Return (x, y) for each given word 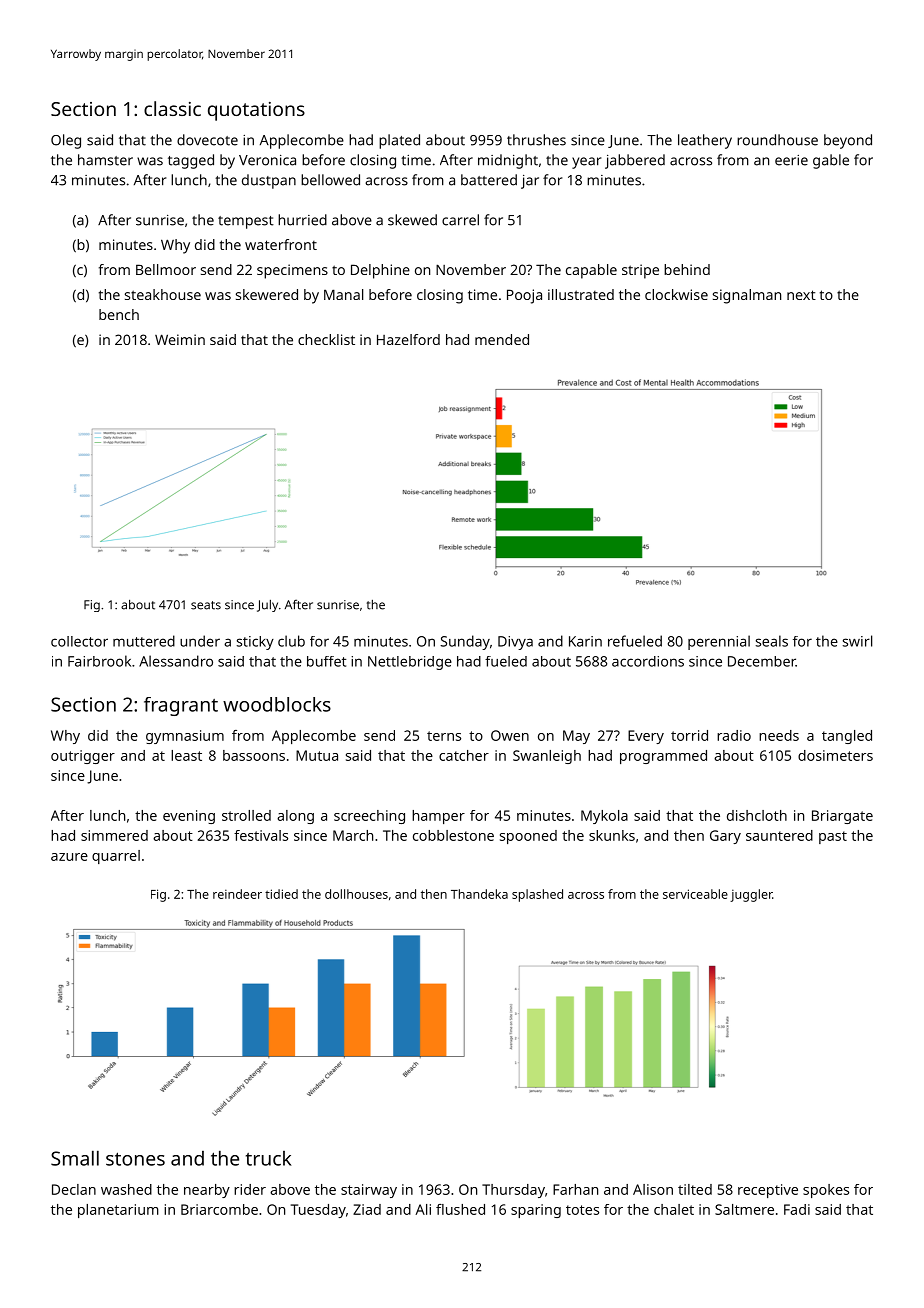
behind (687, 269)
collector (79, 641)
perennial (719, 642)
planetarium (118, 1211)
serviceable (695, 894)
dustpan (269, 181)
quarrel (116, 857)
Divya (515, 643)
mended (502, 339)
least (186, 755)
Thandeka (479, 894)
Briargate (842, 817)
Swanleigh (547, 757)
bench (119, 314)
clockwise (676, 294)
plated (399, 141)
